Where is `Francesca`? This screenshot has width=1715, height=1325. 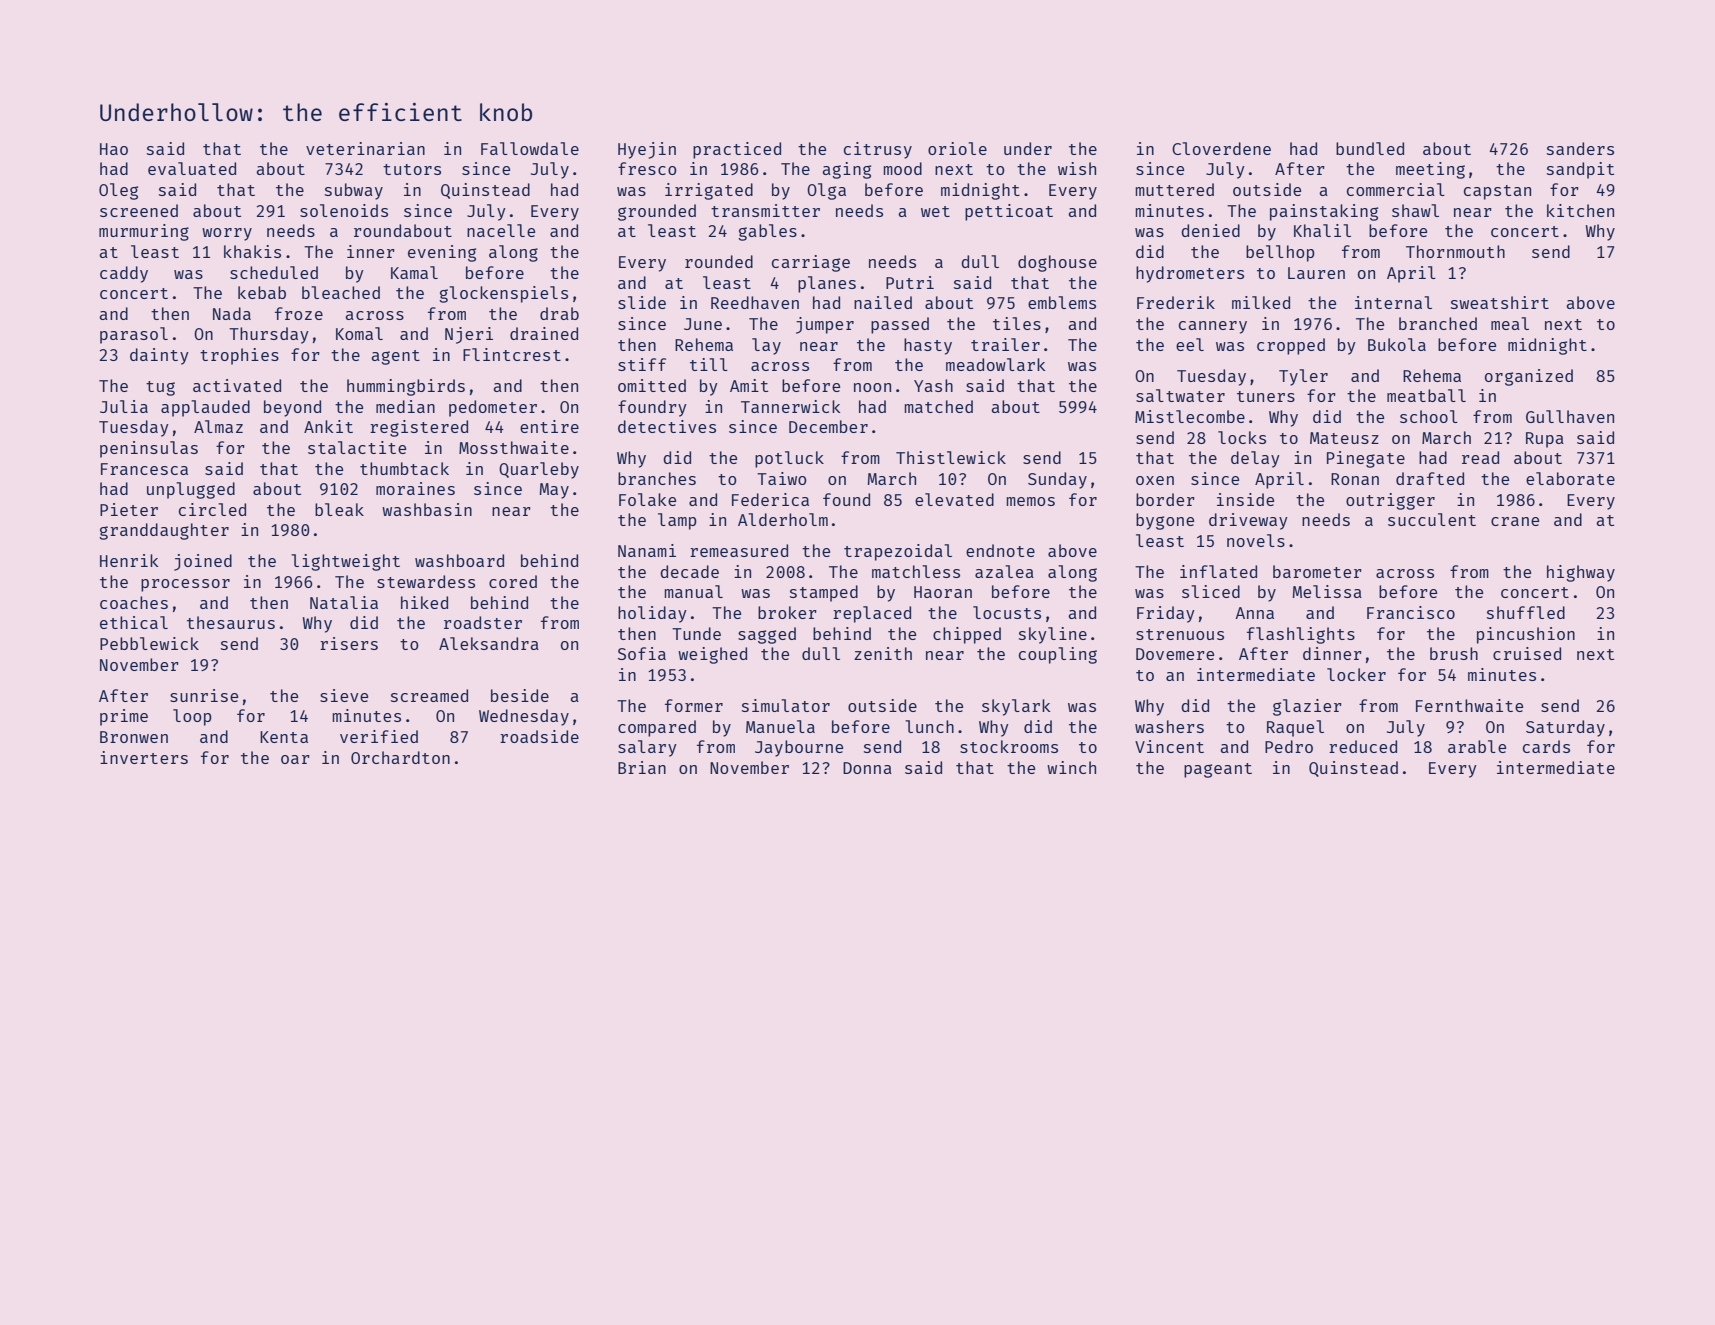 Francesca is located at coordinates (144, 469).
